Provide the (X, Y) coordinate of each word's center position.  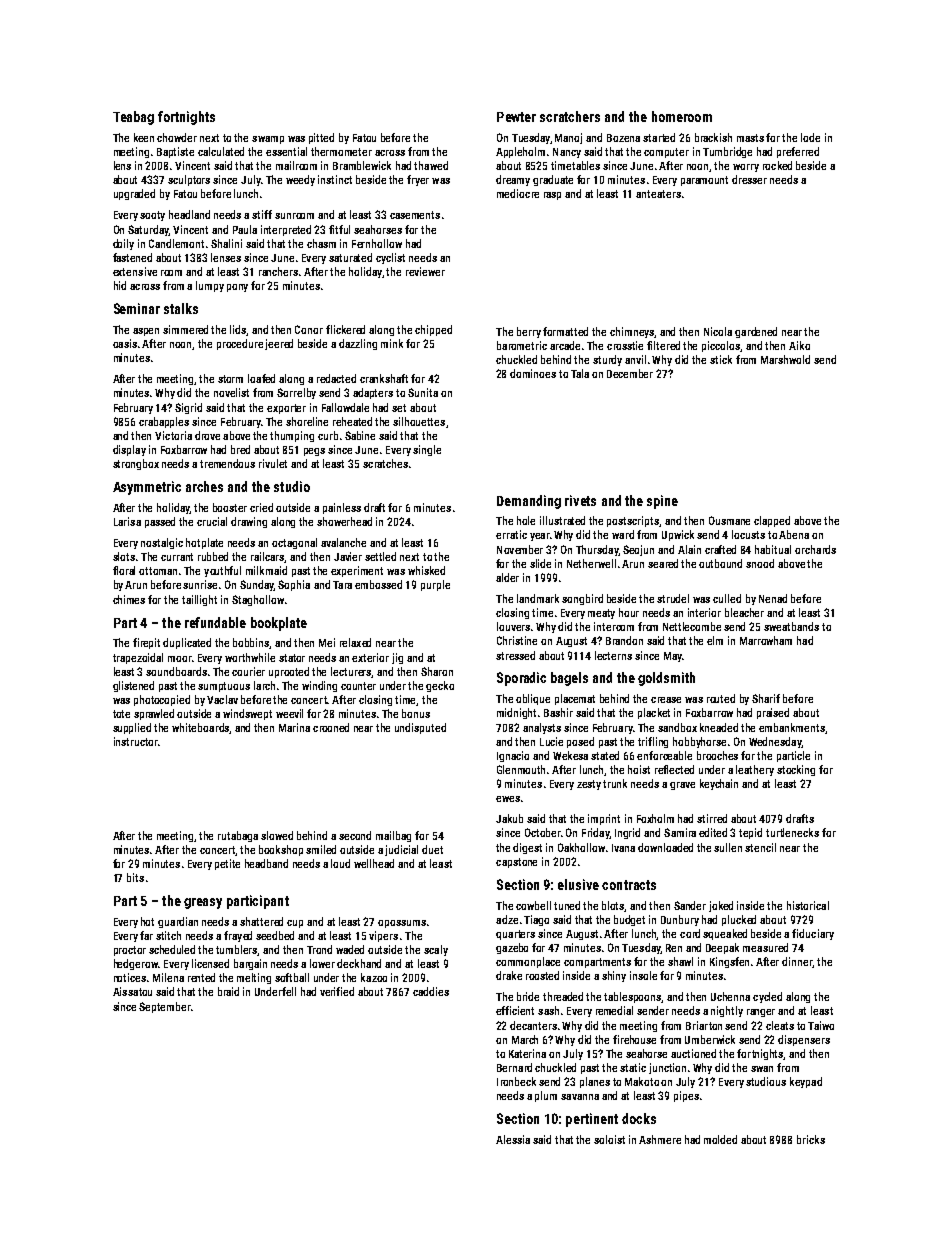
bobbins (251, 643)
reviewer (425, 271)
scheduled (172, 949)
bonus (416, 713)
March (525, 1039)
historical (808, 905)
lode (810, 137)
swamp (268, 140)
